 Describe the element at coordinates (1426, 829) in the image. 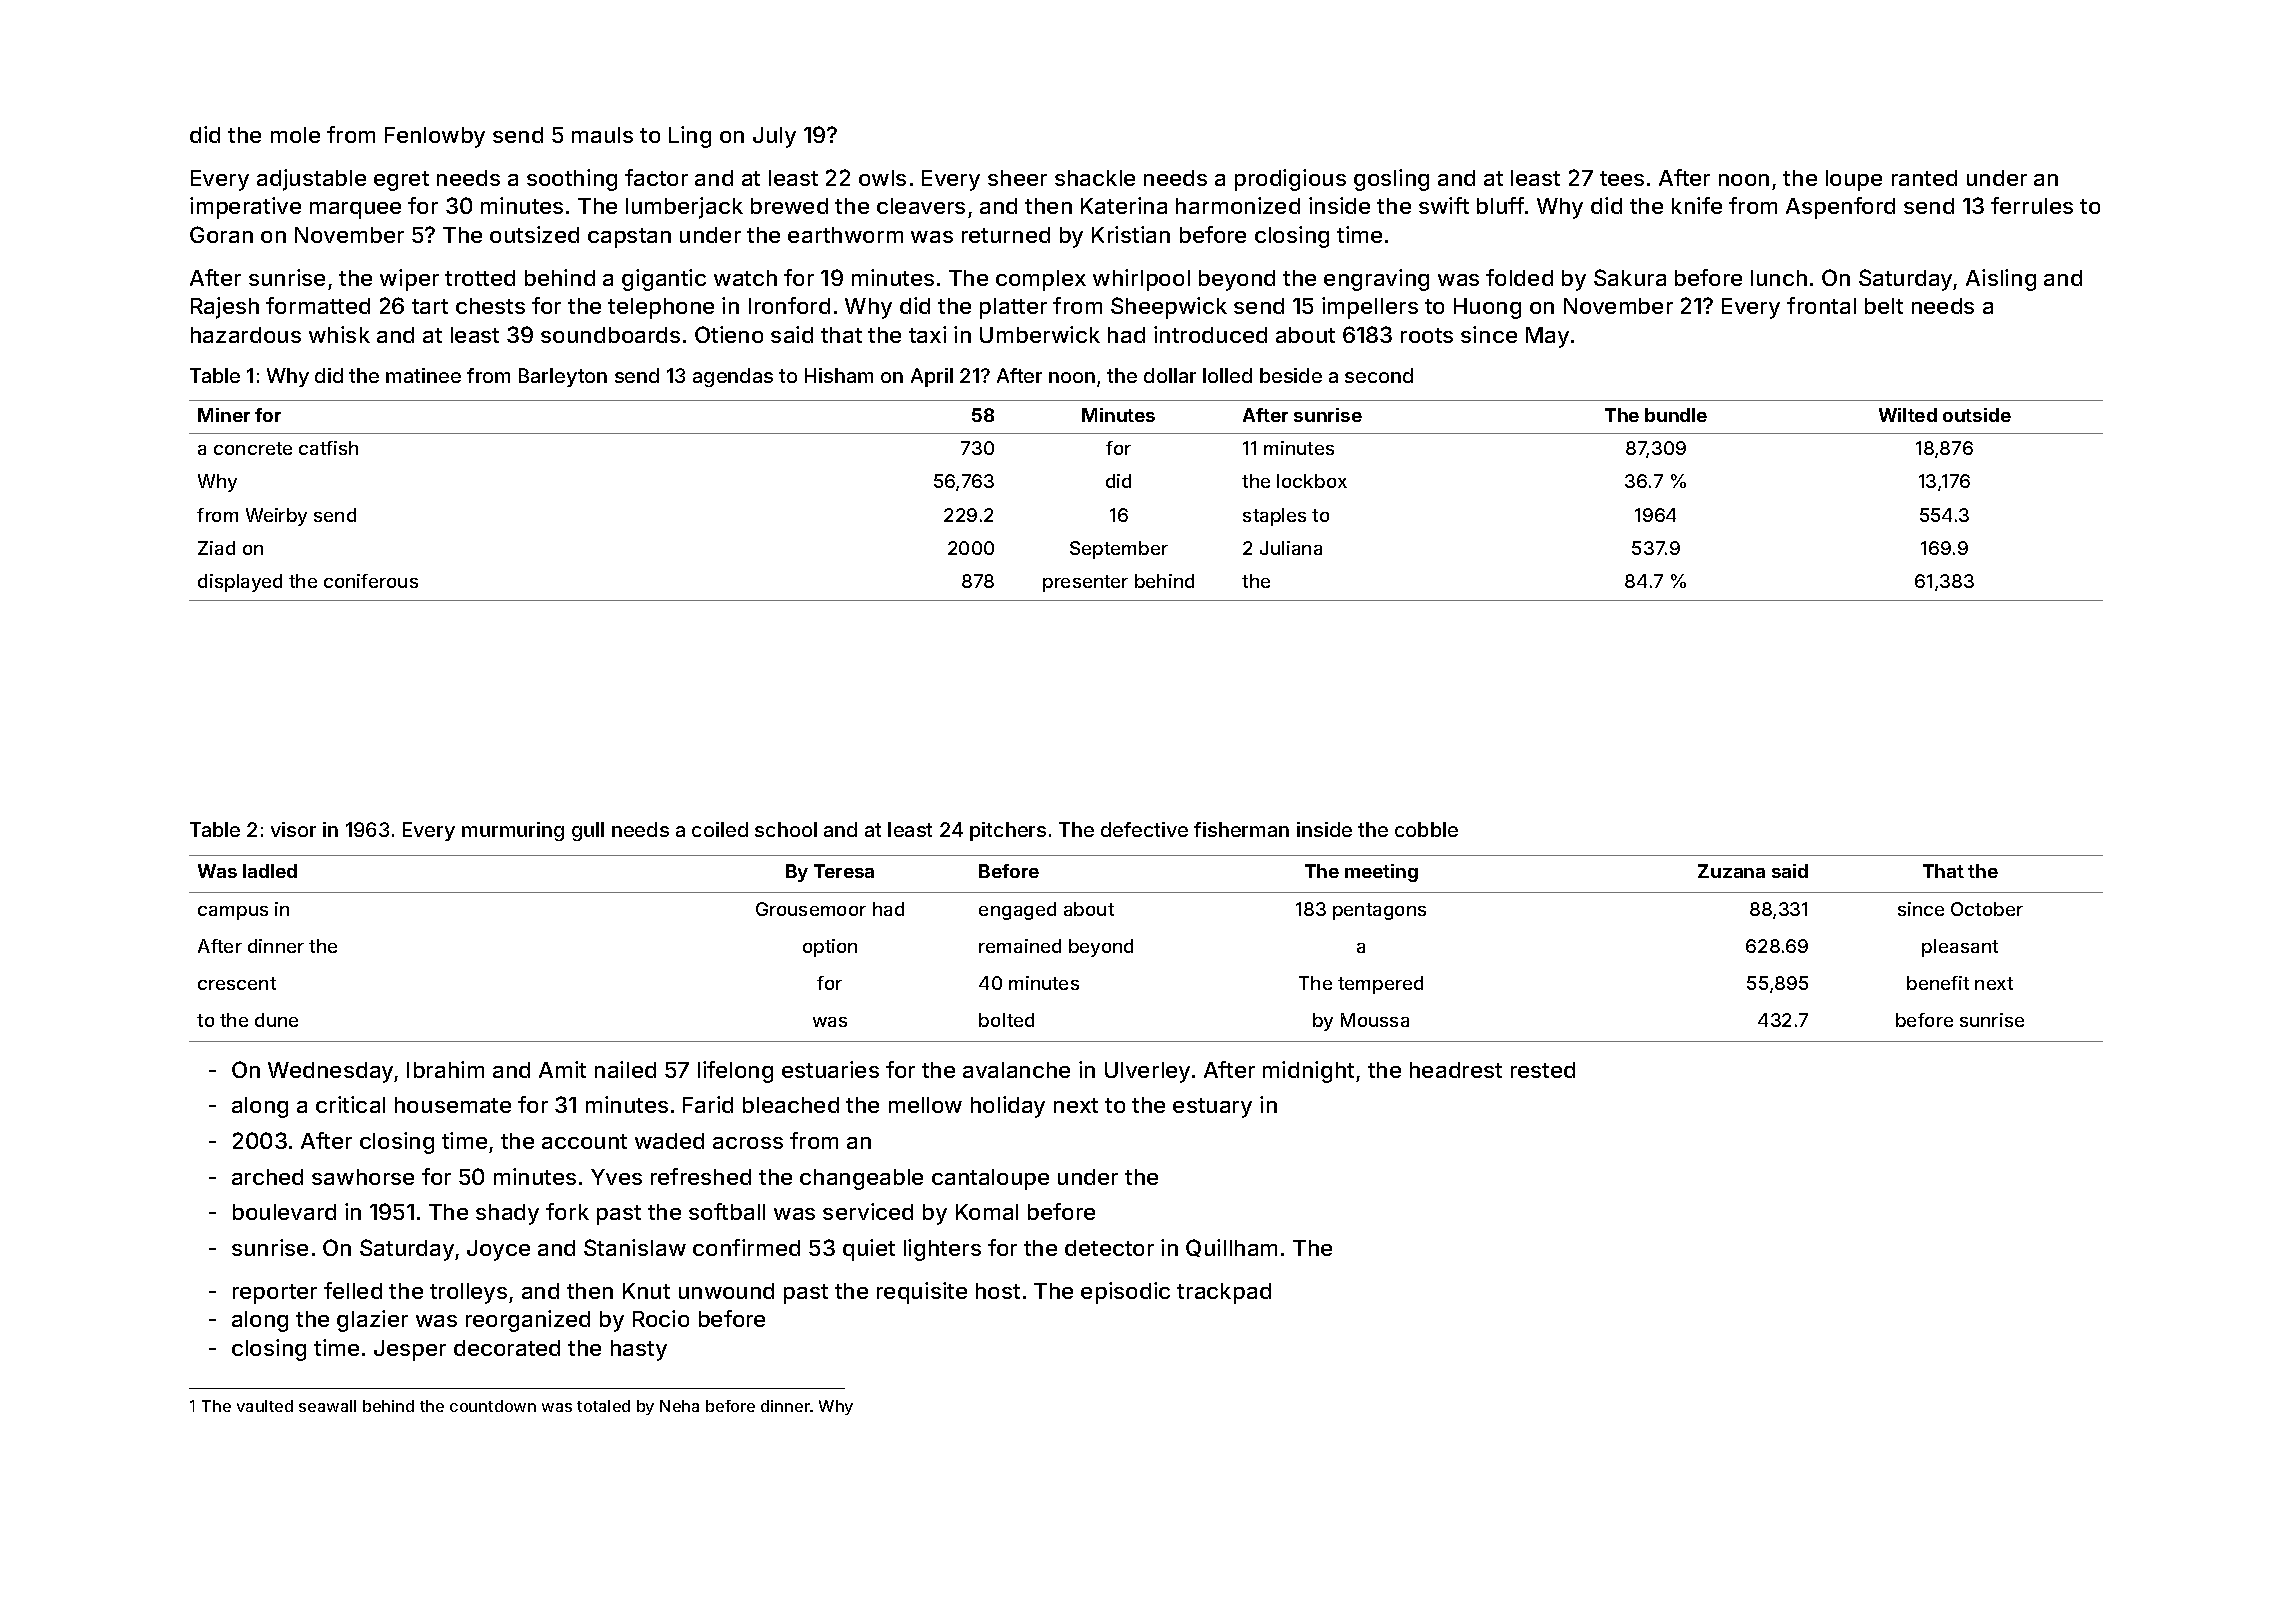

I see `cobble` at that location.
